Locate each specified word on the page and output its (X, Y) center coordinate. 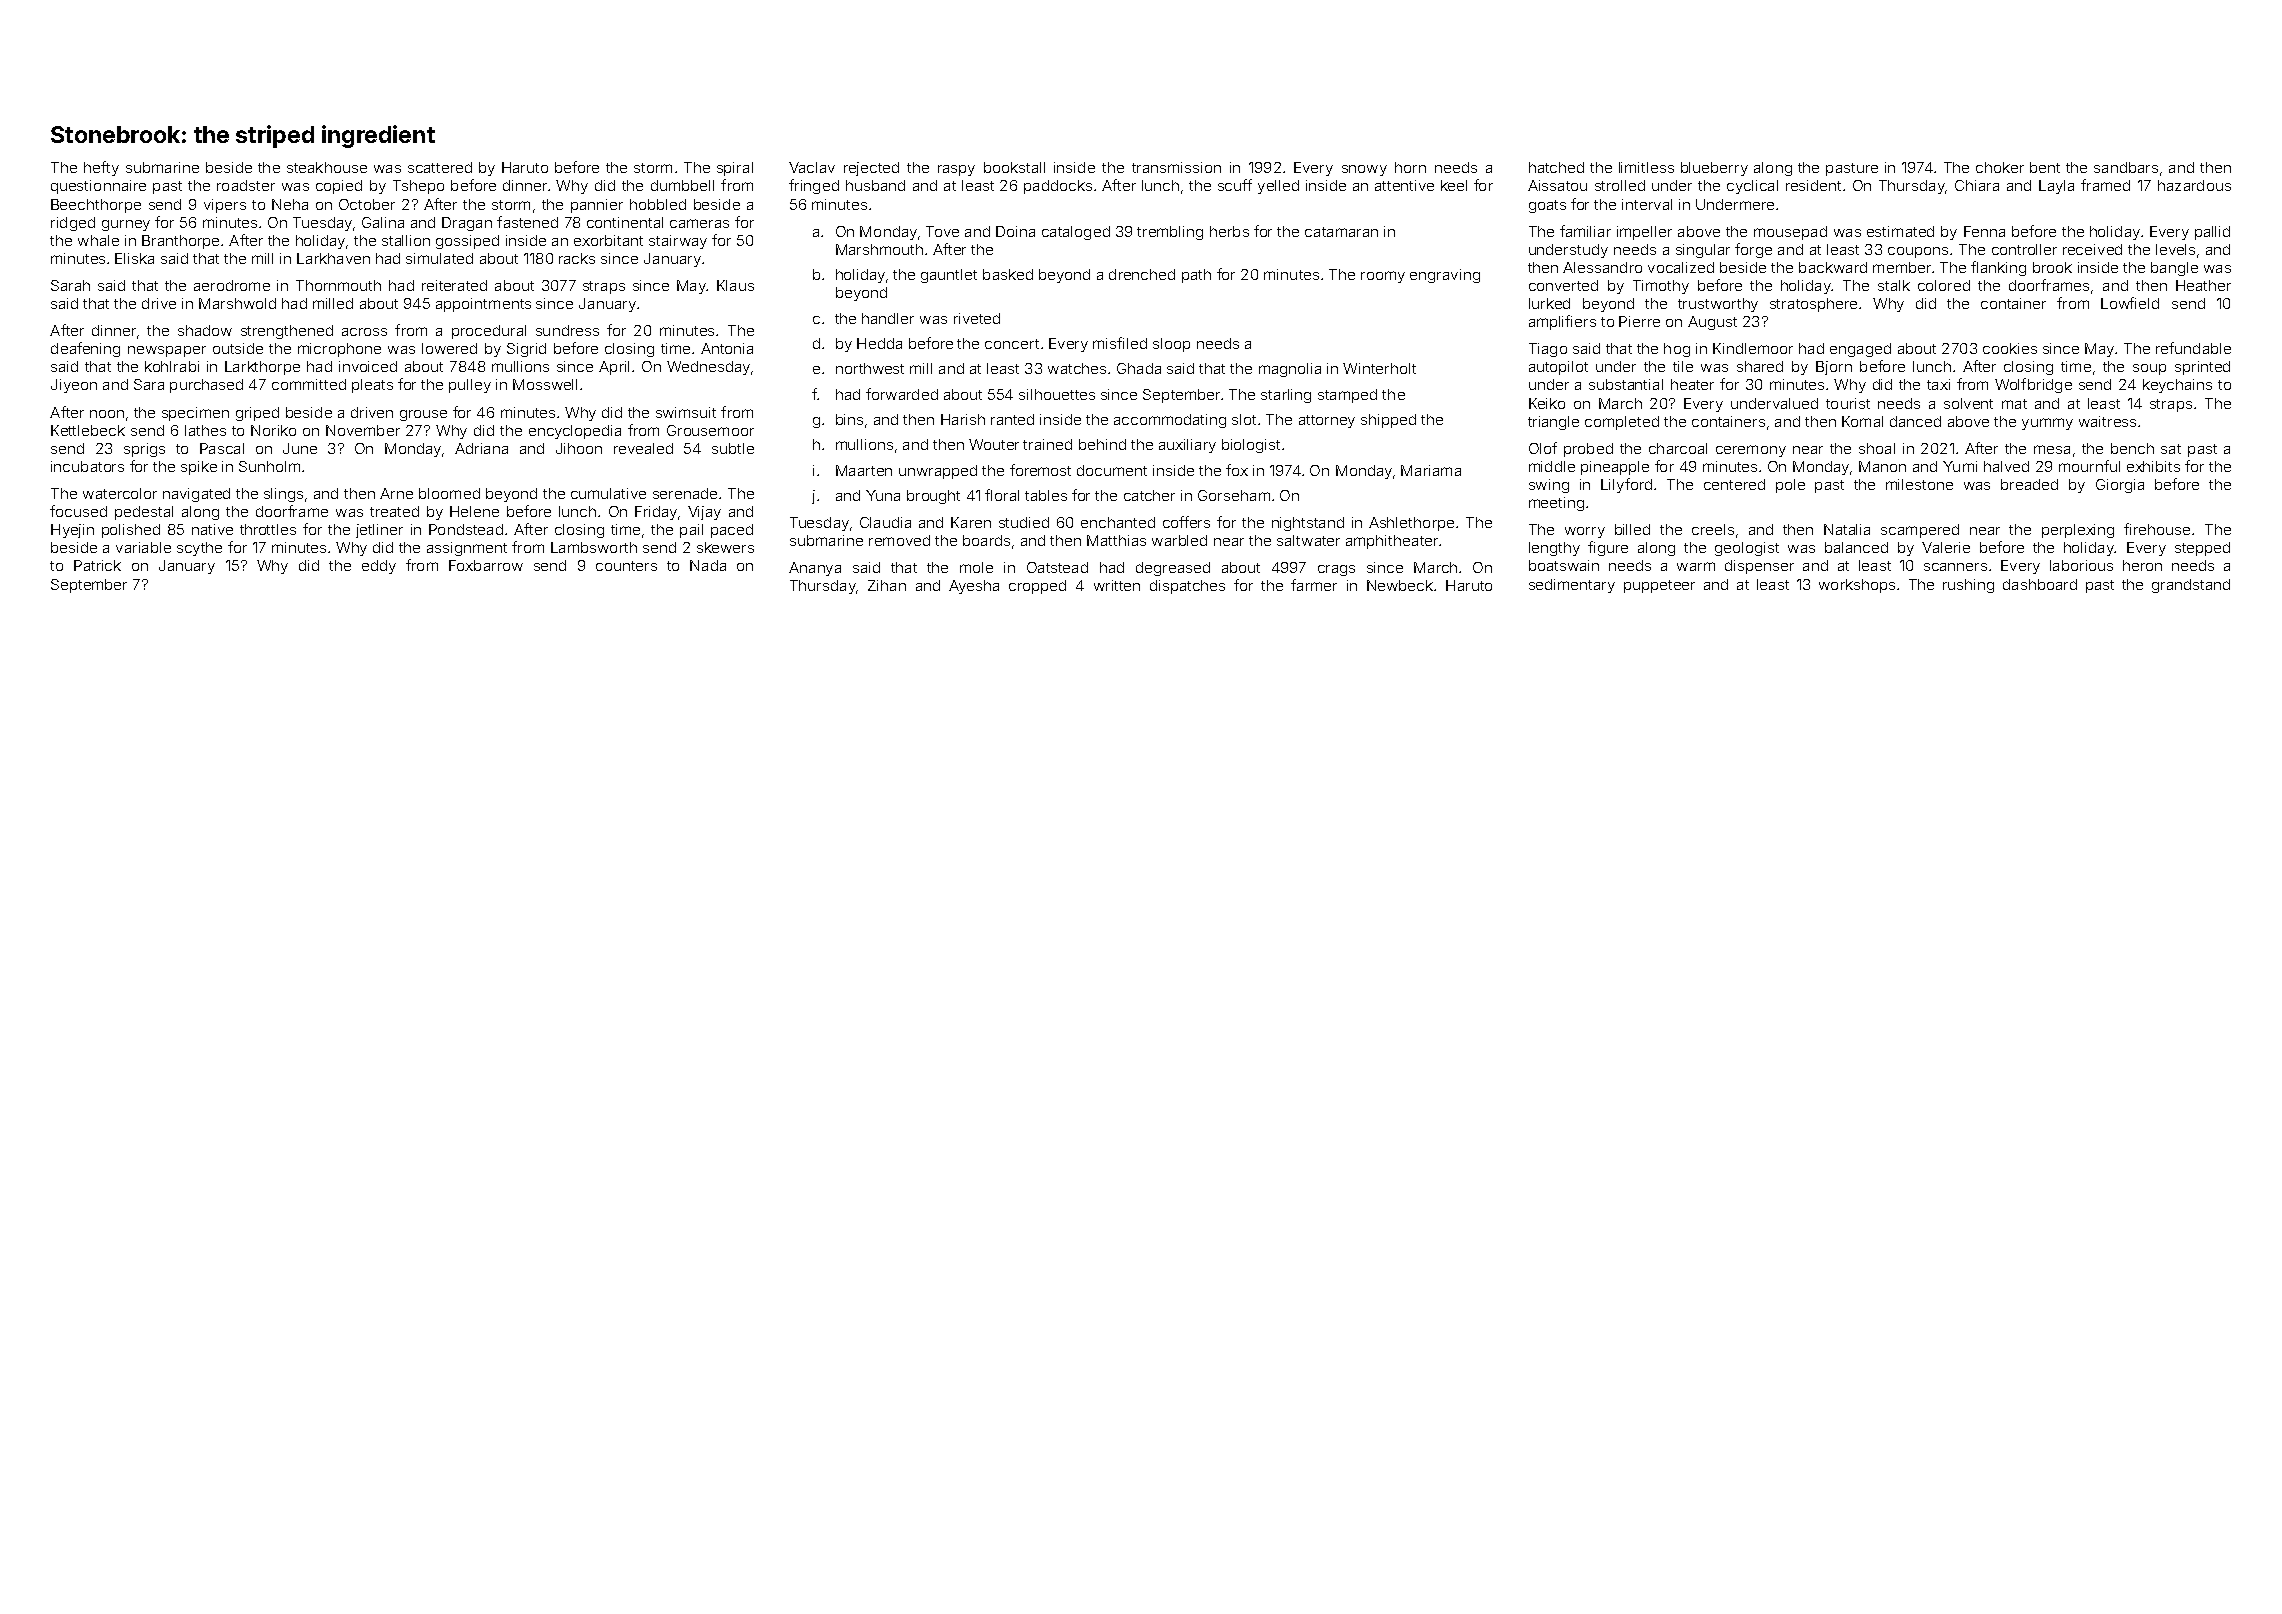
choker (2000, 167)
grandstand (2191, 586)
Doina (1015, 231)
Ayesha (974, 587)
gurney (126, 225)
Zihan (887, 585)
